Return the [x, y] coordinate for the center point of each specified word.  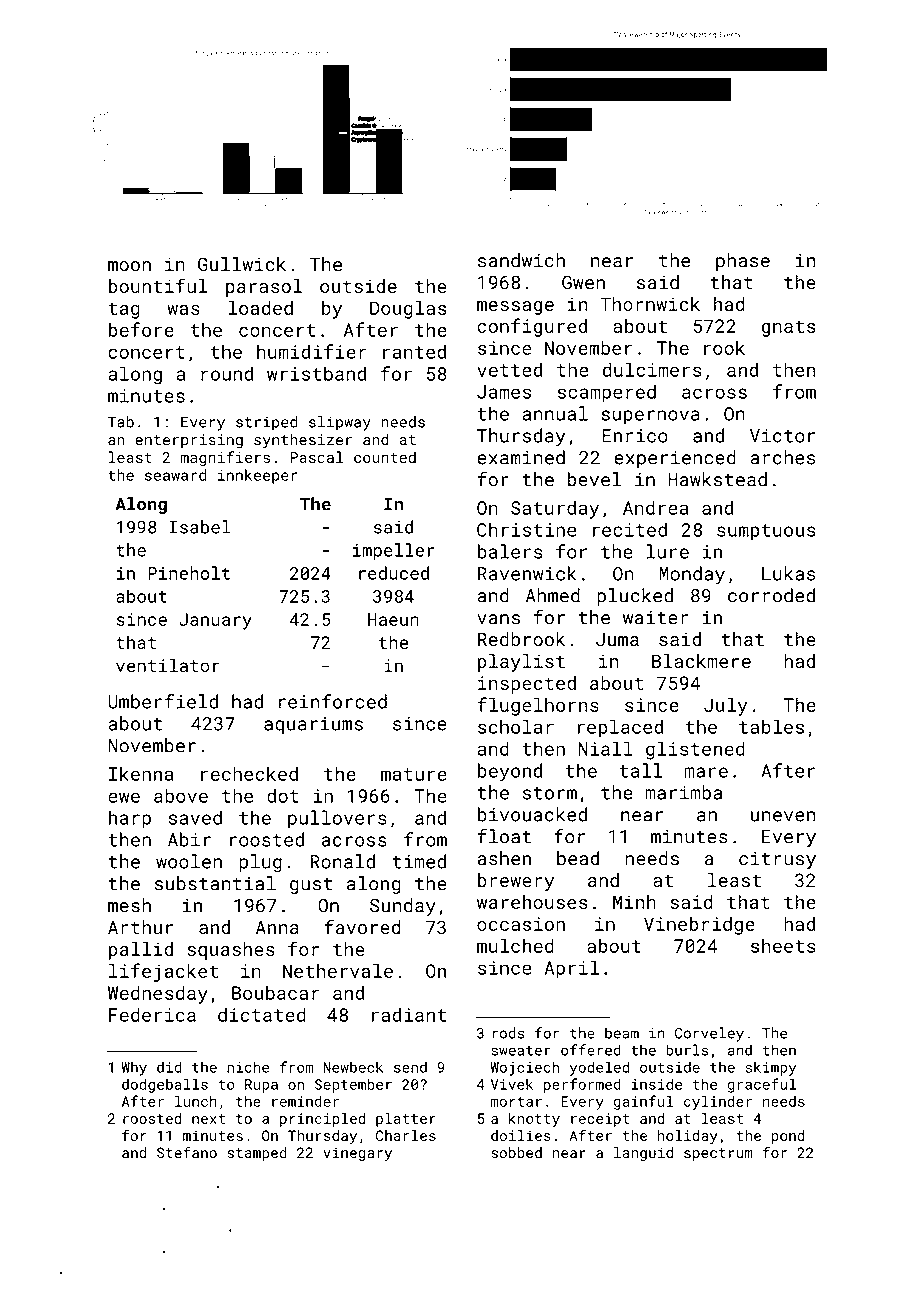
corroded [771, 595]
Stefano [187, 1152]
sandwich [521, 260]
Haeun [393, 619]
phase [743, 262]
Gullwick [242, 264]
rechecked [249, 773]
